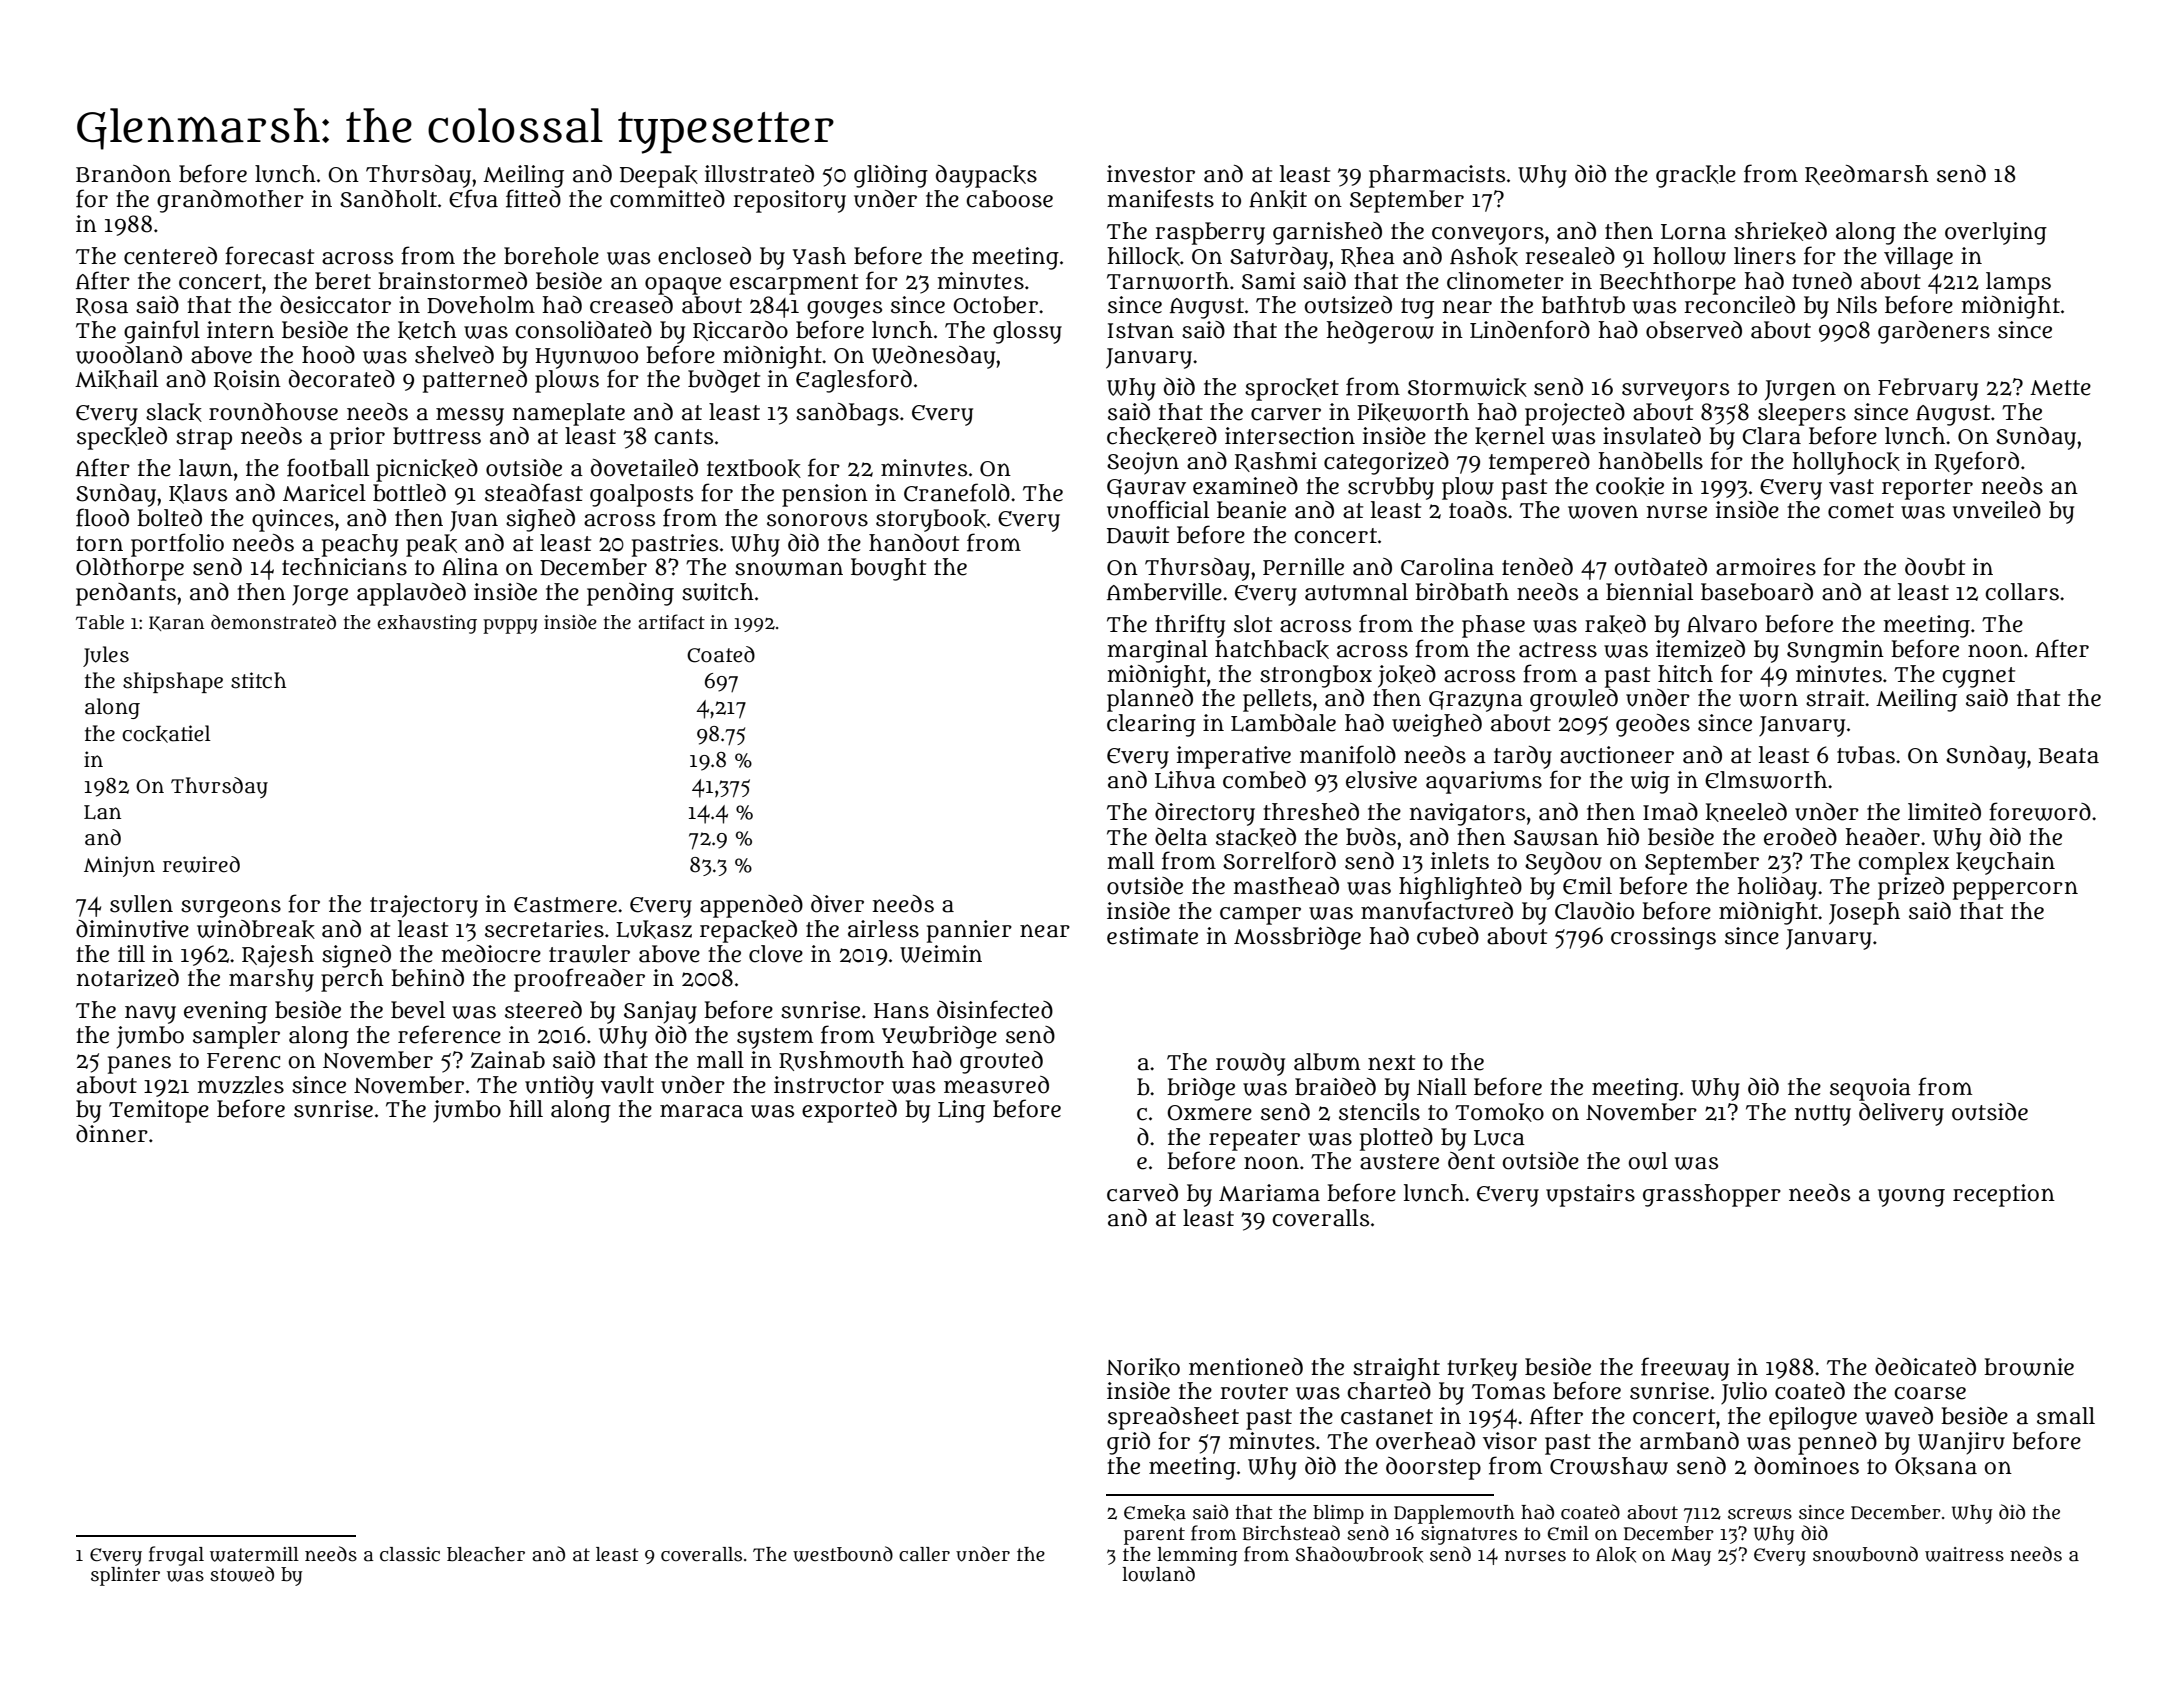 The width and height of the image is (2178, 1683). I want to click on grackle, so click(1696, 176).
